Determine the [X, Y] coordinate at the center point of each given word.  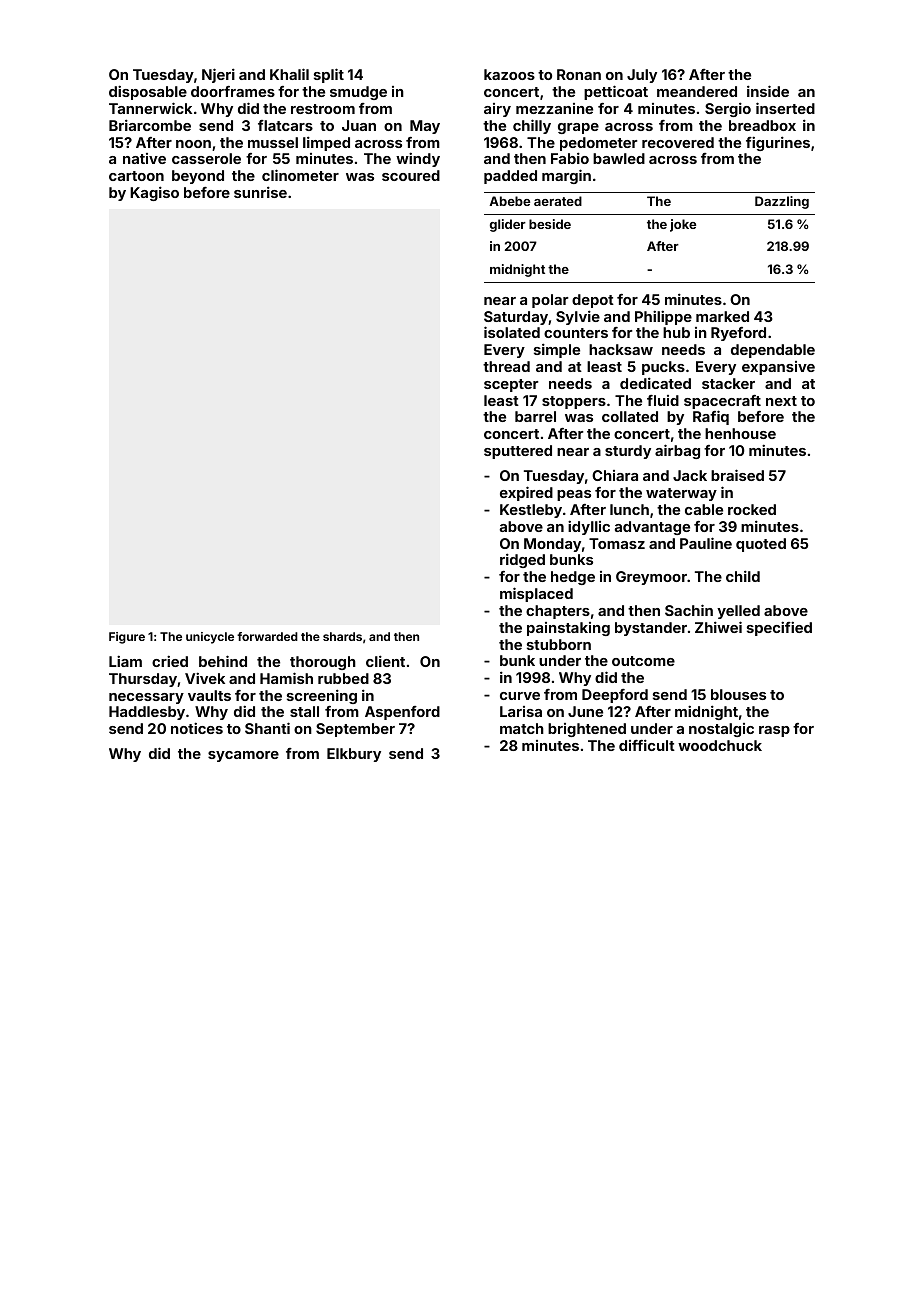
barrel [535, 416]
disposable [148, 92]
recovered [678, 142]
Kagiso [154, 193]
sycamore [243, 756]
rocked [752, 509]
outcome [643, 661]
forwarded [267, 636]
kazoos [509, 74]
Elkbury [354, 755]
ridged [522, 560]
